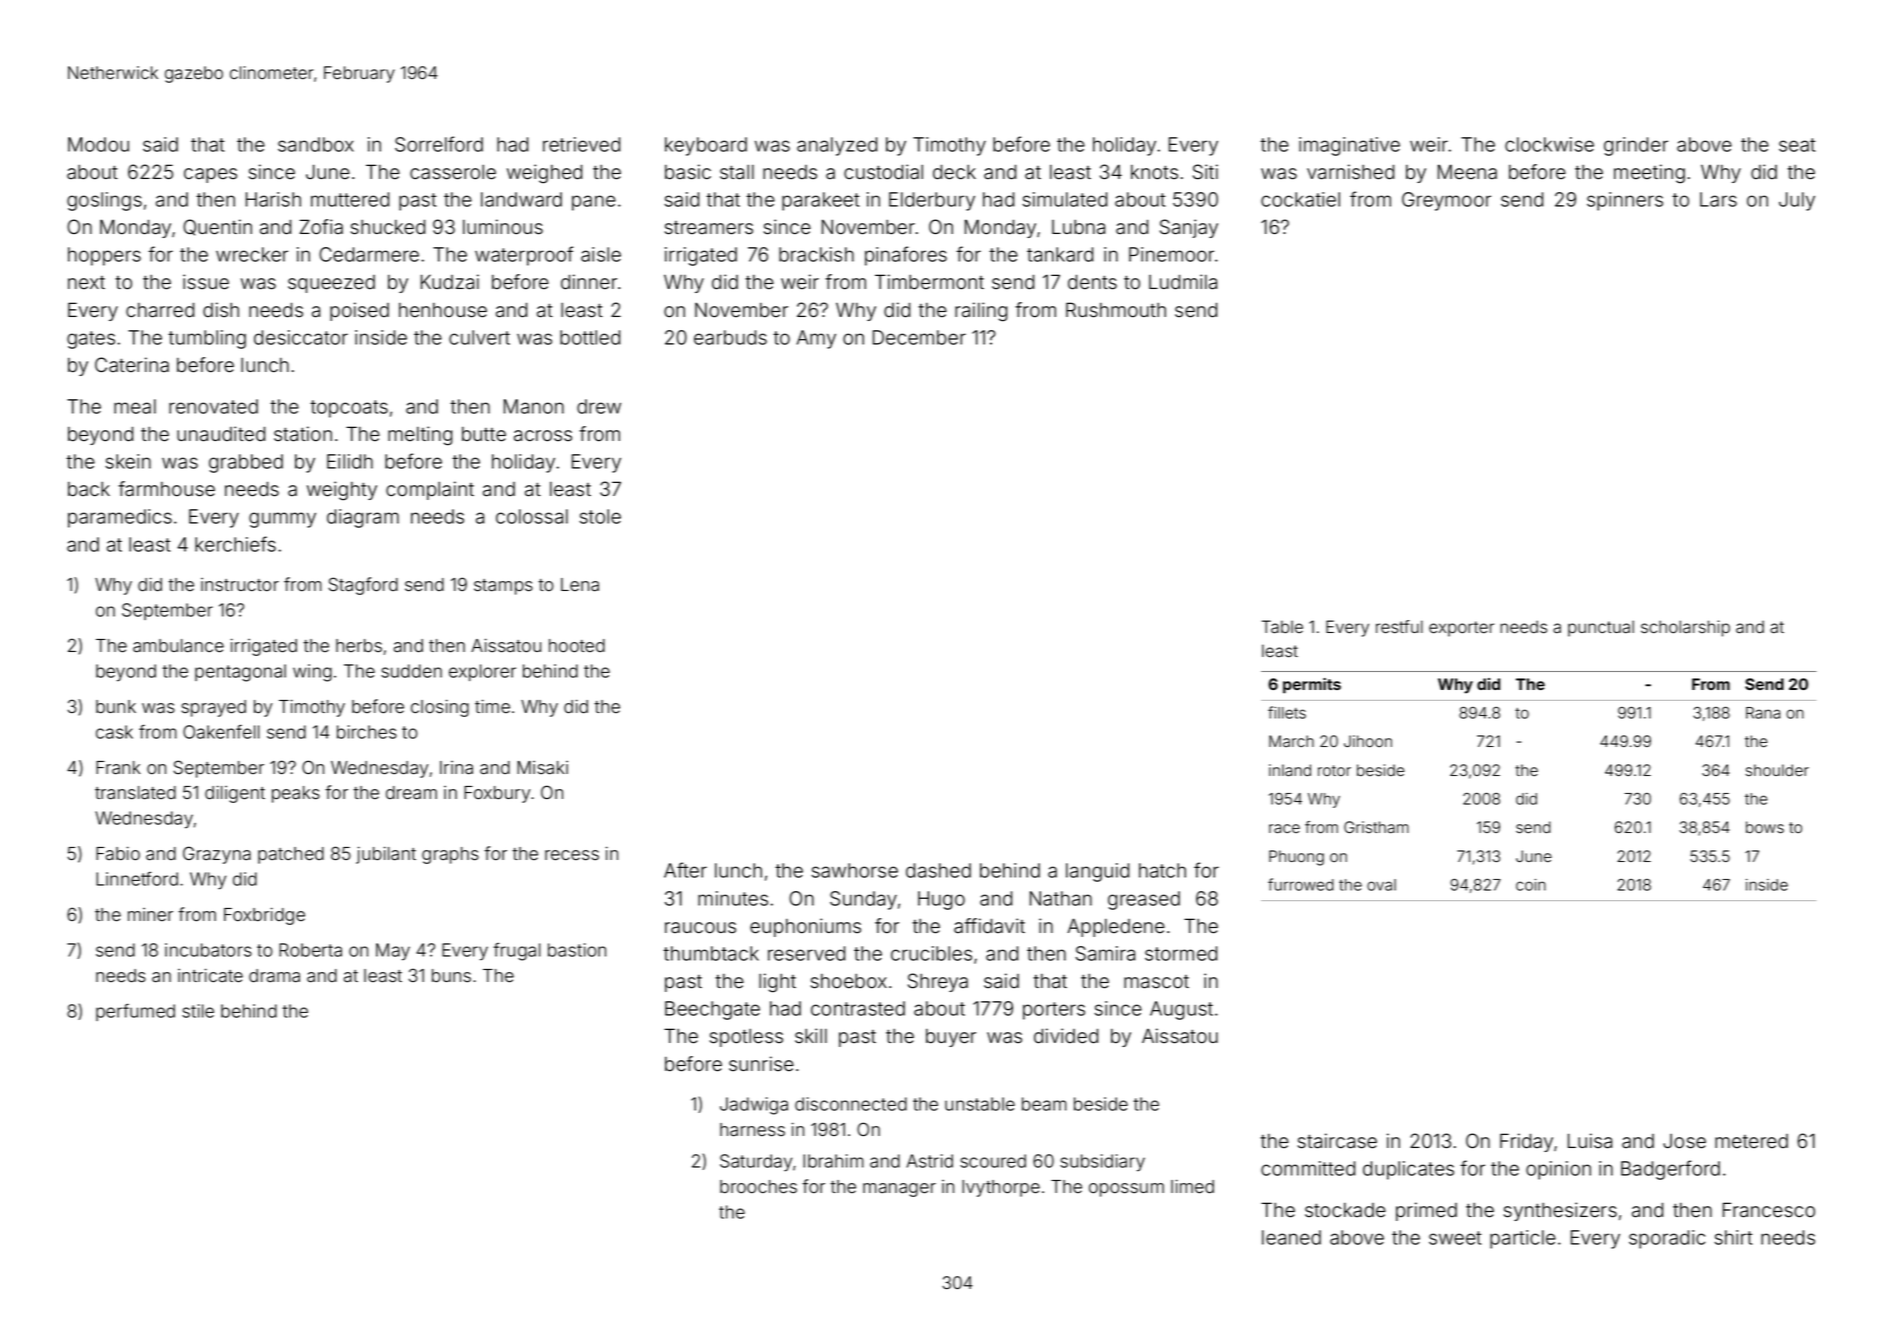  I want to click on brackish, so click(816, 254).
